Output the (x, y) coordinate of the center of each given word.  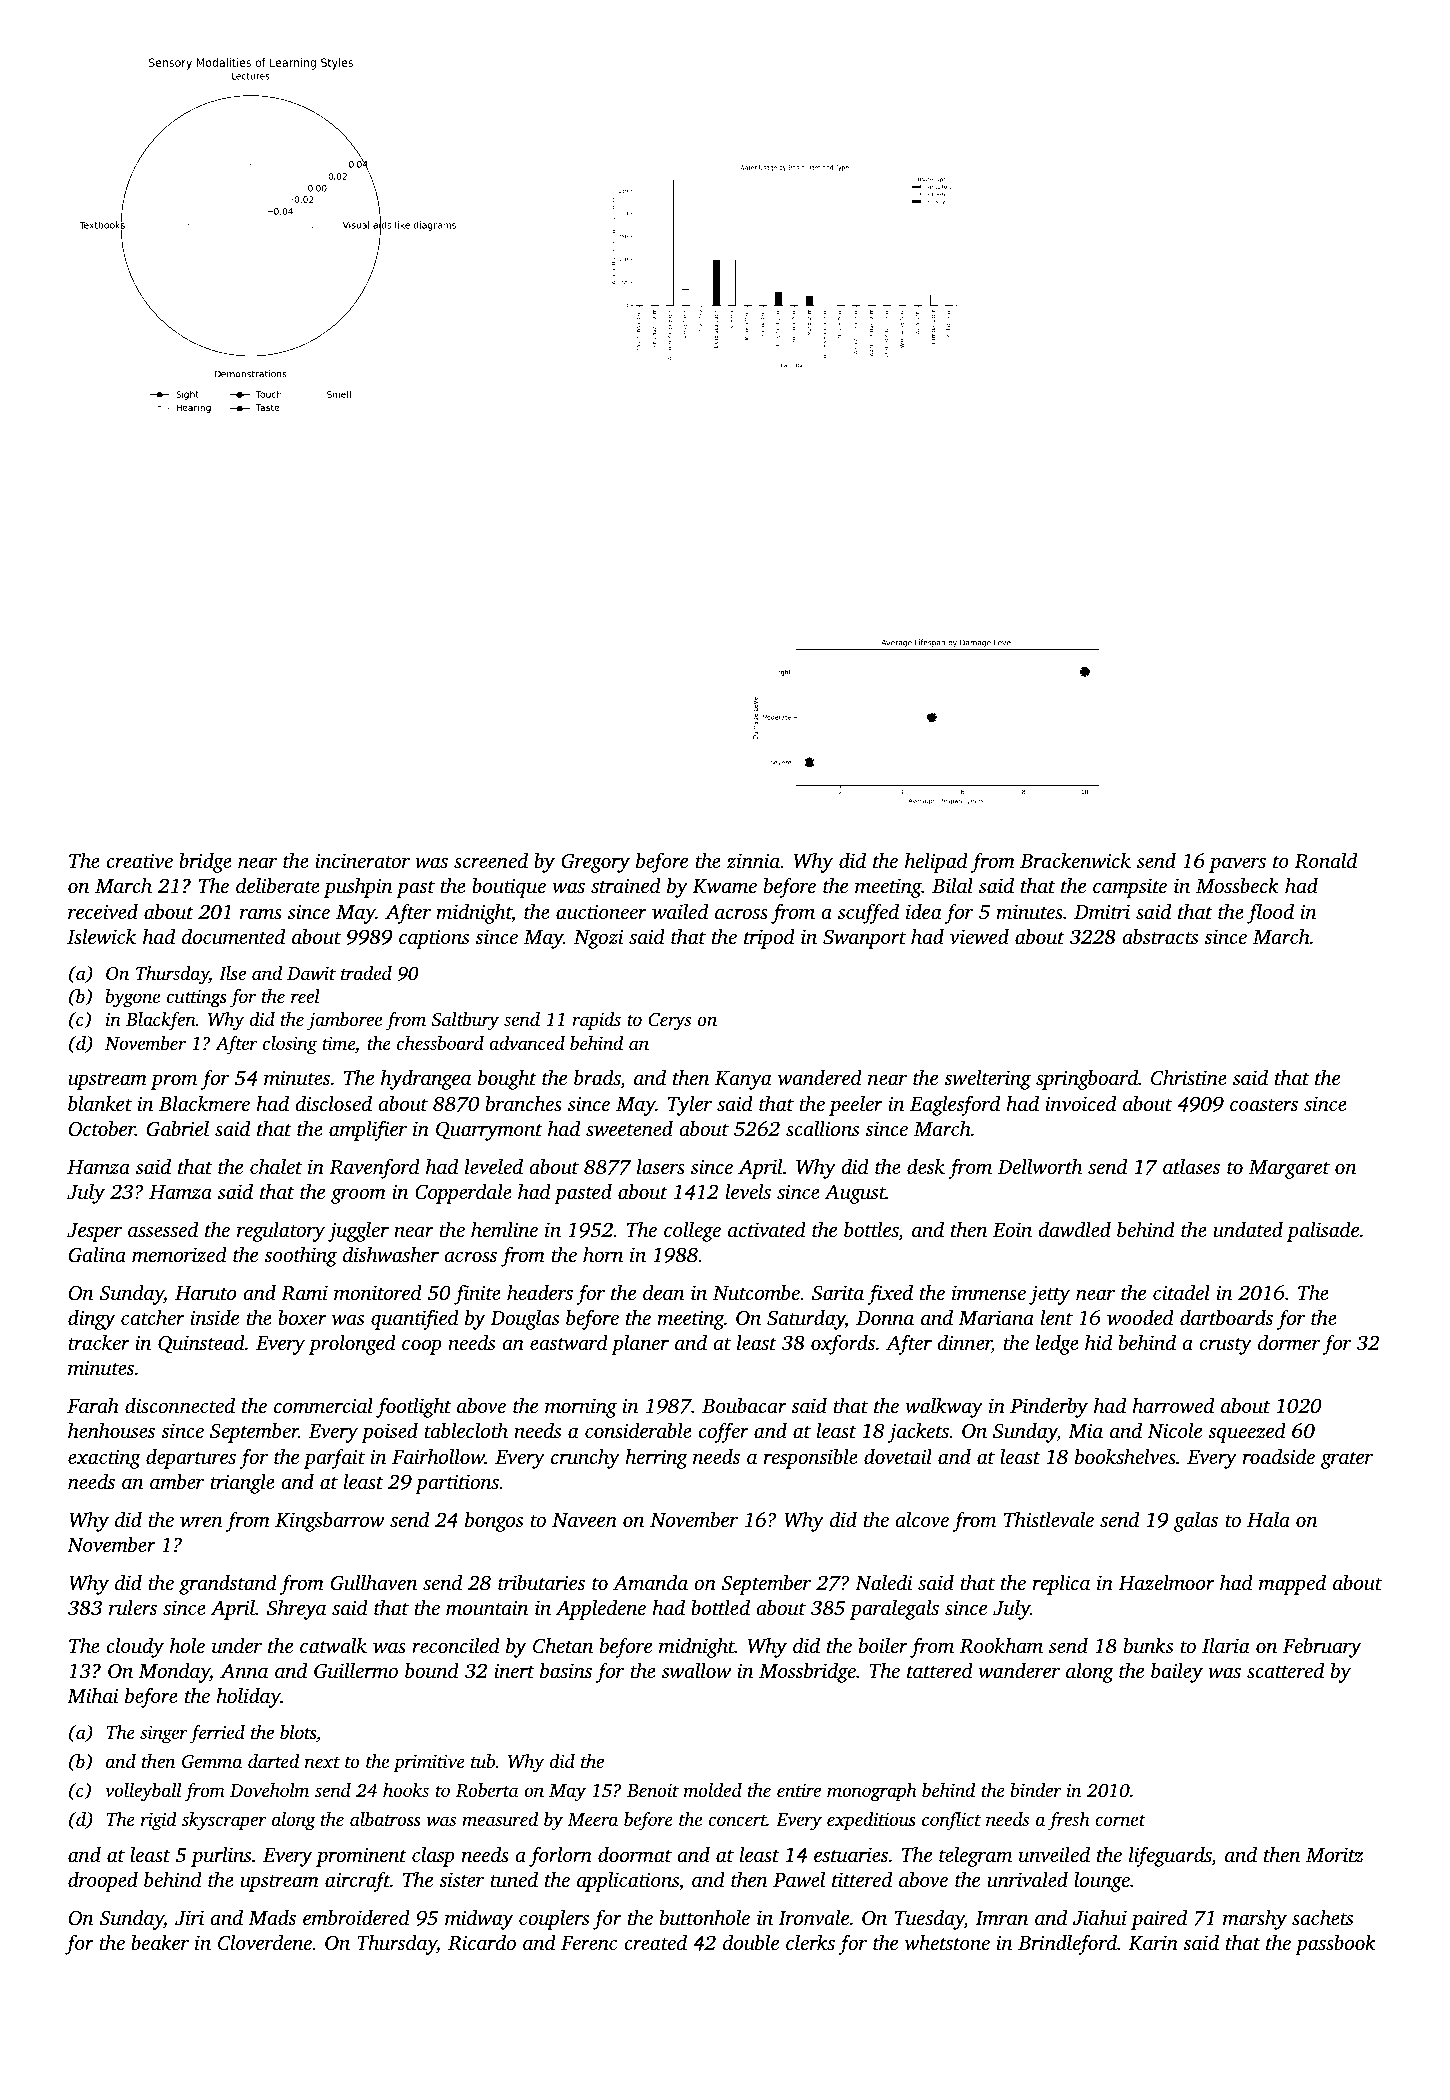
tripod (769, 938)
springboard (1087, 1079)
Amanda (650, 1582)
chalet (276, 1166)
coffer (723, 1432)
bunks (1148, 1645)
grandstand (228, 1584)
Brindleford (1067, 1944)
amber (177, 1481)
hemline (504, 1229)
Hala (1268, 1519)
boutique (509, 887)
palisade (1323, 1231)
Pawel (799, 1879)
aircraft (357, 1881)
